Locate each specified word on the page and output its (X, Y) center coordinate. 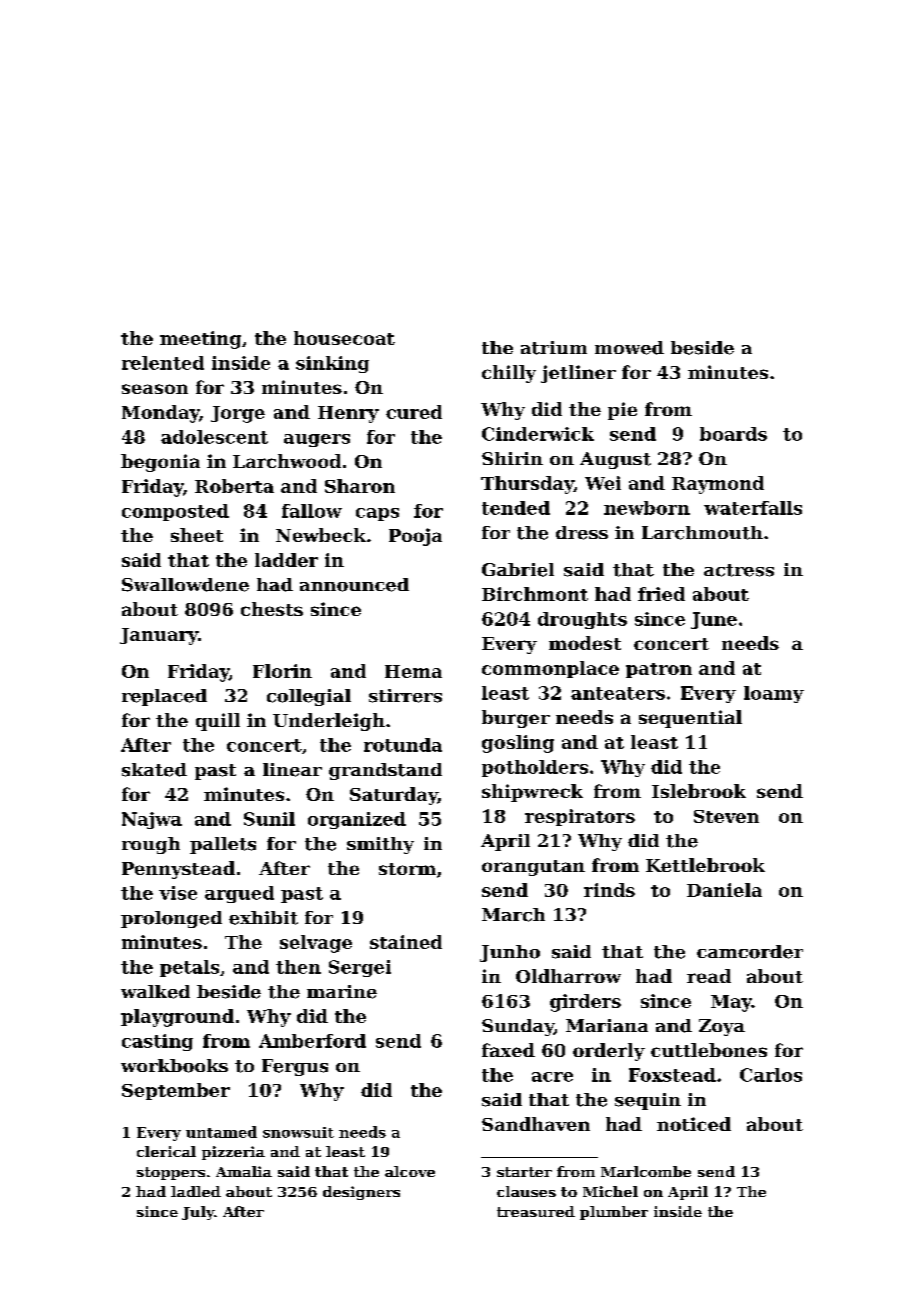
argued (239, 894)
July (198, 1213)
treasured (536, 1211)
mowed (629, 348)
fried (661, 594)
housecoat (344, 338)
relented (163, 363)
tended (516, 508)
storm (407, 869)
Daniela (724, 890)
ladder (286, 560)
